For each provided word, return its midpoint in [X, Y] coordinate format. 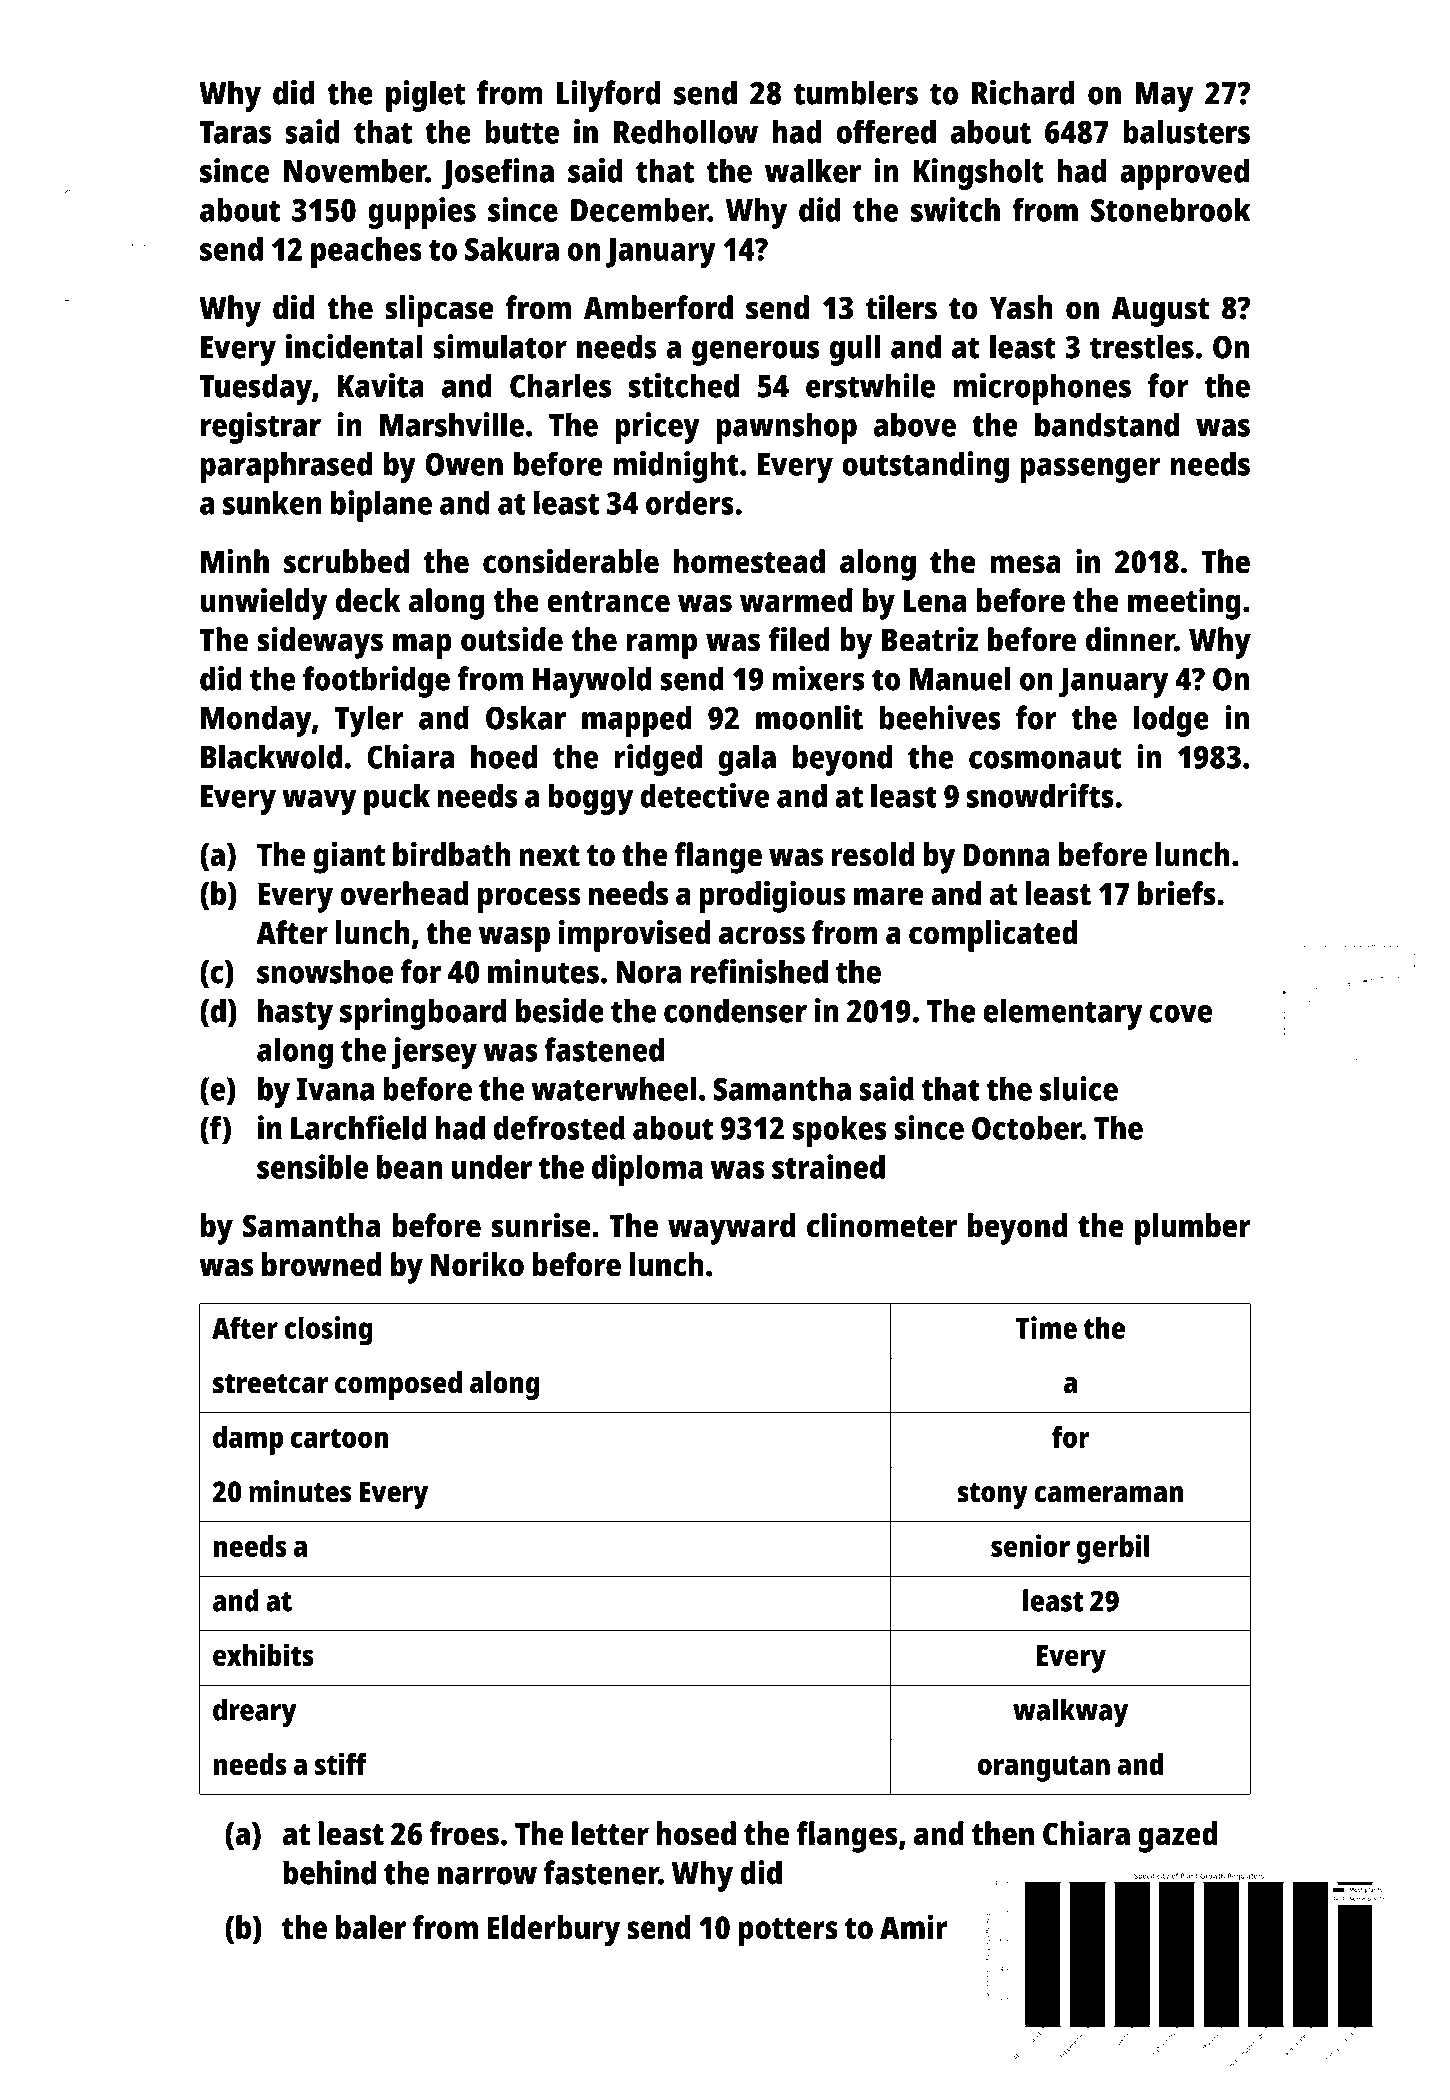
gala [747, 760]
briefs [1177, 893]
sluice [1079, 1088]
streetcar [270, 1384]
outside [512, 639]
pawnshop [786, 428]
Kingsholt [979, 174]
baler [371, 1927]
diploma [647, 1170]
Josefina [498, 174]
